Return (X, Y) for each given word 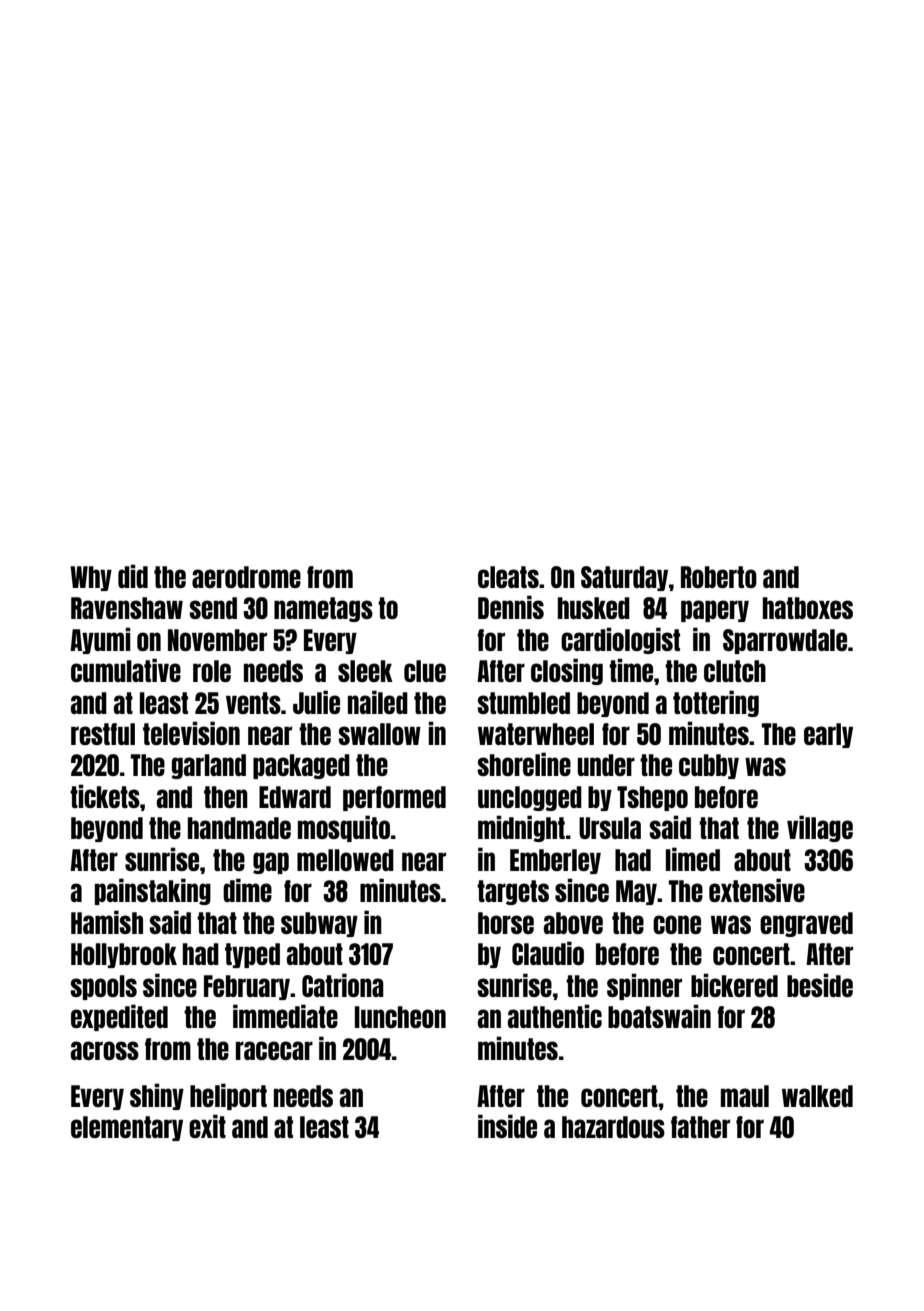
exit (207, 1126)
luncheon (400, 1017)
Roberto (719, 577)
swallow (379, 734)
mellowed (345, 860)
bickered (734, 985)
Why (91, 578)
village (820, 828)
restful (103, 734)
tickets (105, 796)
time (631, 670)
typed (252, 955)
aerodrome (246, 577)
